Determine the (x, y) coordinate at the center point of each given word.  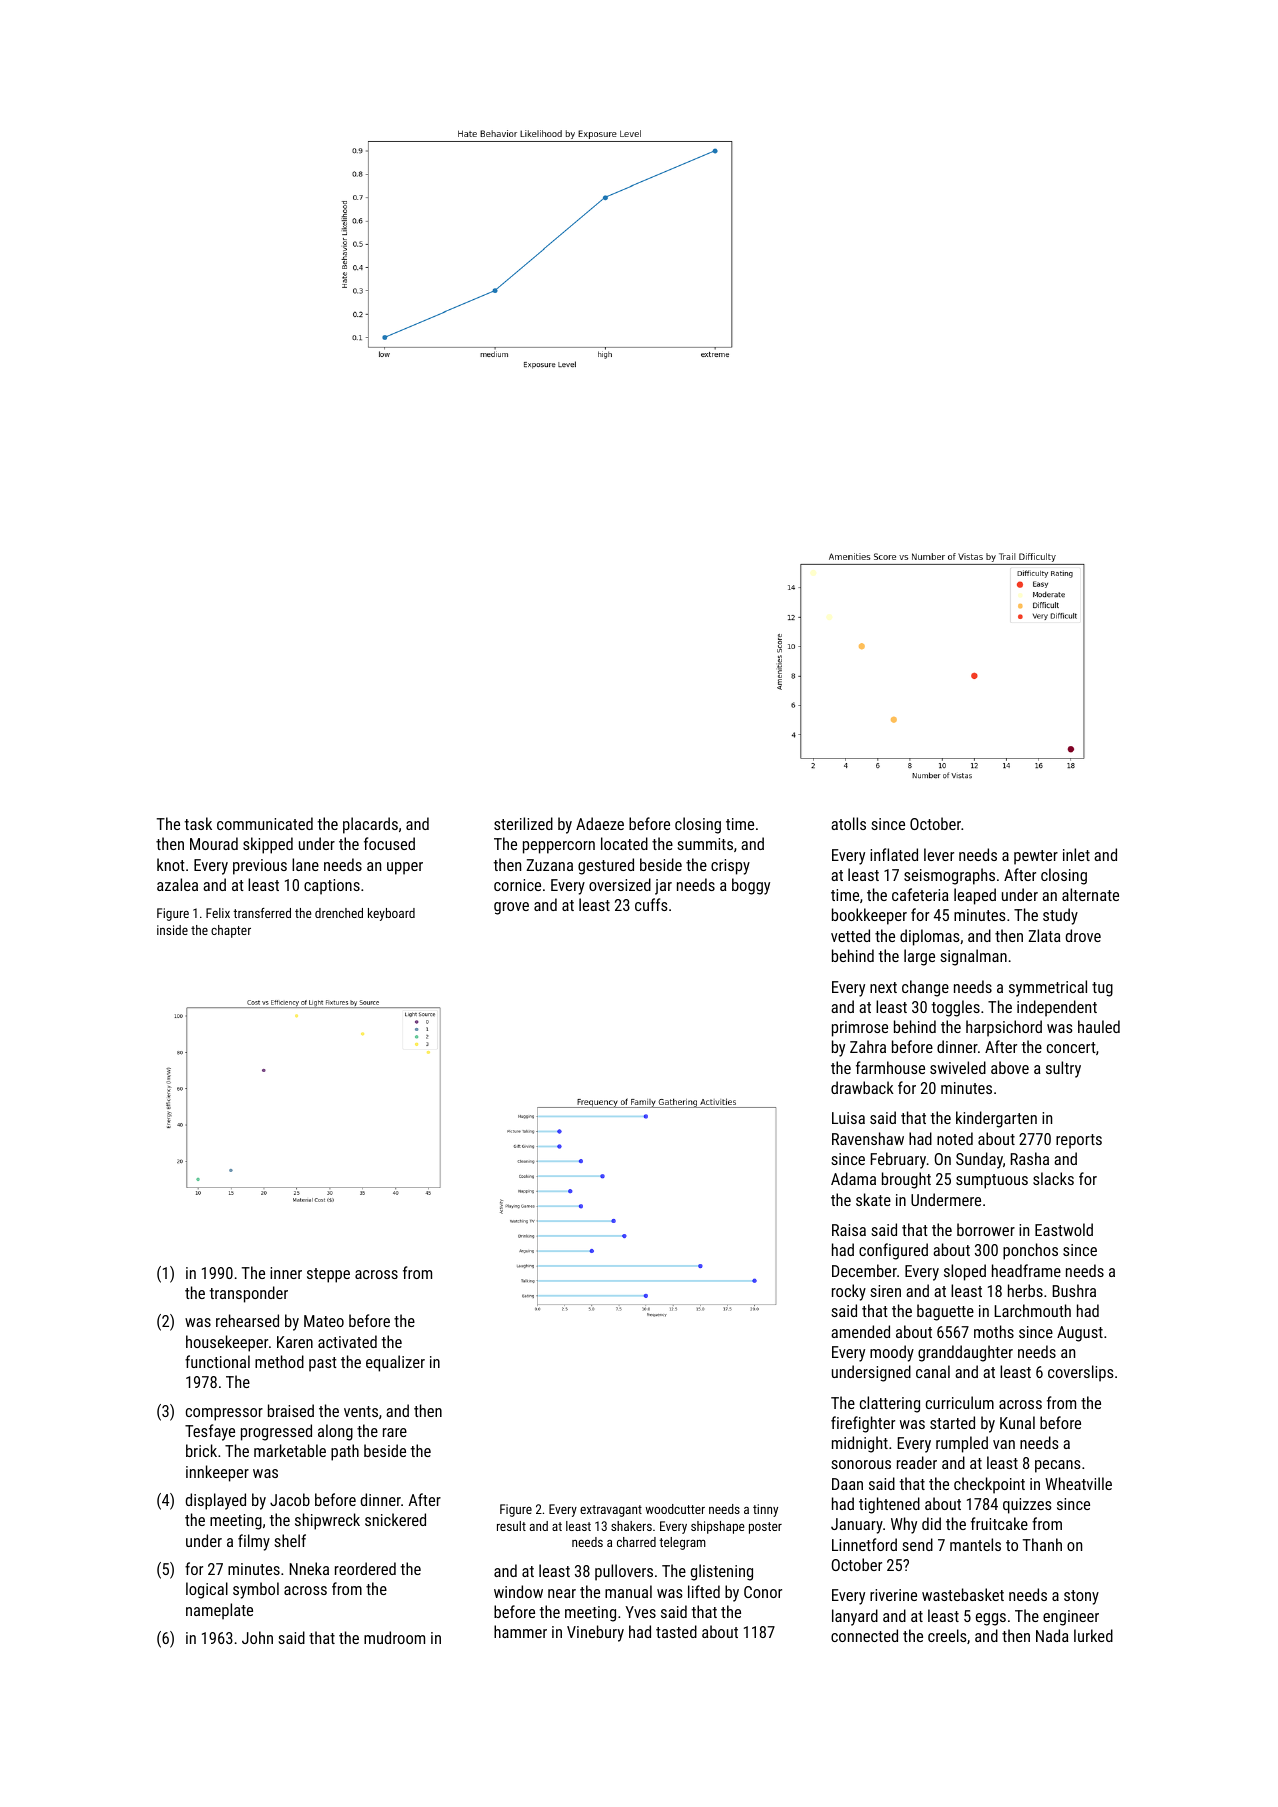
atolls (848, 823)
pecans (1058, 1466)
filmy (254, 1542)
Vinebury (595, 1633)
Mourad (214, 843)
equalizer (395, 1363)
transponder (248, 1294)
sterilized (523, 823)
